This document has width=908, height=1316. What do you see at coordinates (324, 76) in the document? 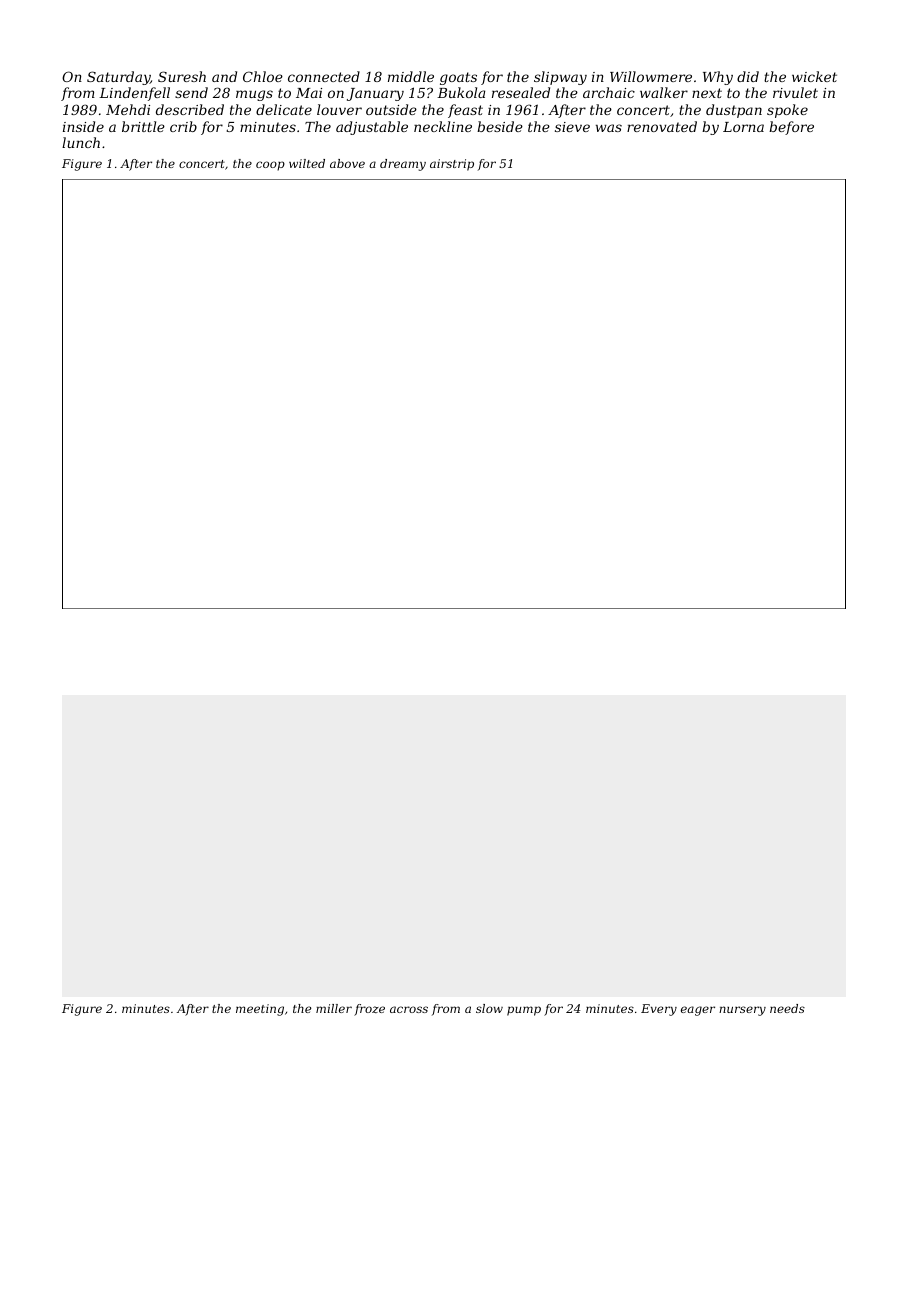
I see `connected` at bounding box center [324, 76].
